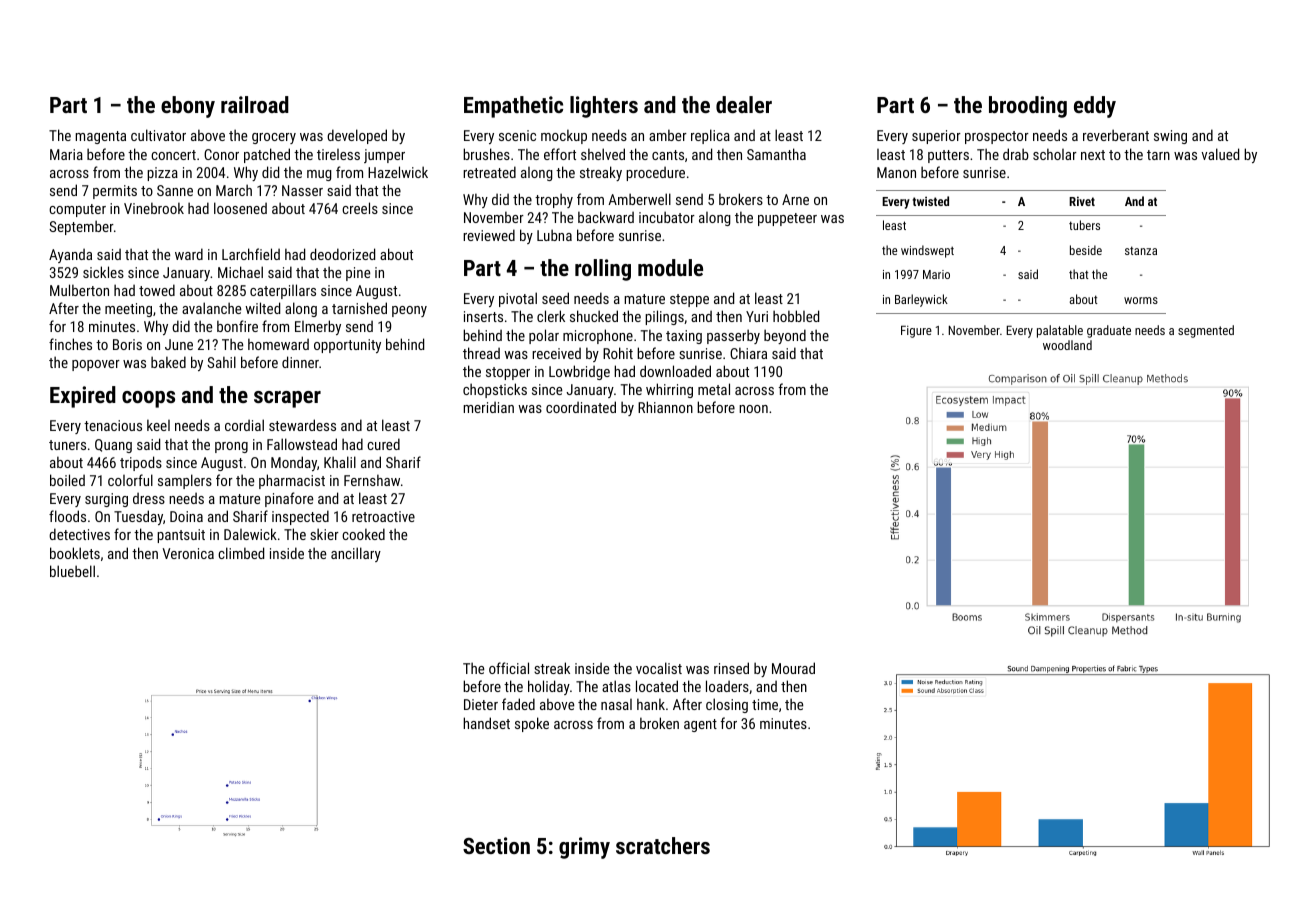  What do you see at coordinates (251, 254) in the screenshot?
I see `Larchfield` at bounding box center [251, 254].
